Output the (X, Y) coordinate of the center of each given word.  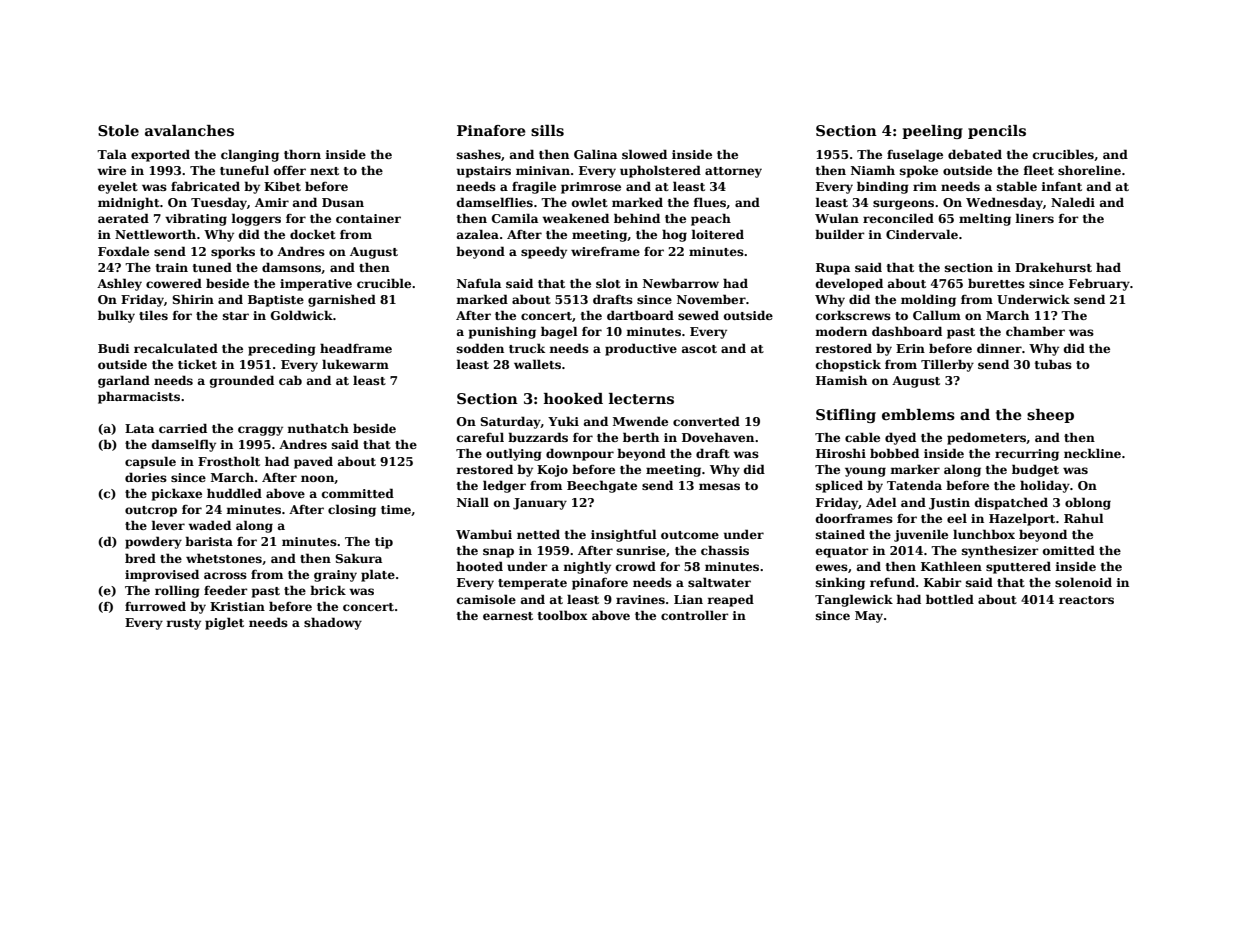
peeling (932, 132)
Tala (112, 154)
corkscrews (853, 315)
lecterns (641, 398)
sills (547, 130)
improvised (162, 575)
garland (124, 381)
